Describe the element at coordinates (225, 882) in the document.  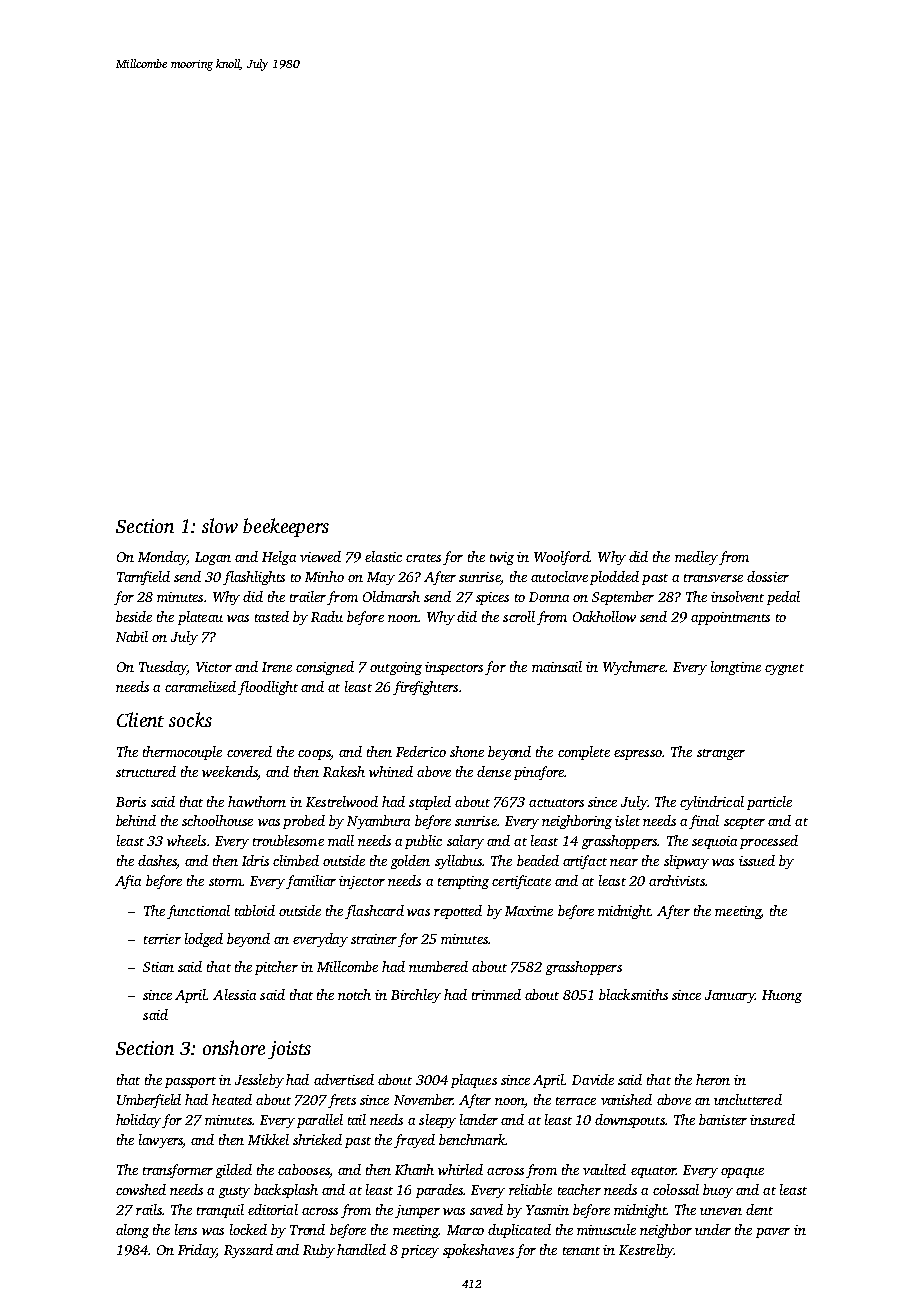
I see `storm` at that location.
